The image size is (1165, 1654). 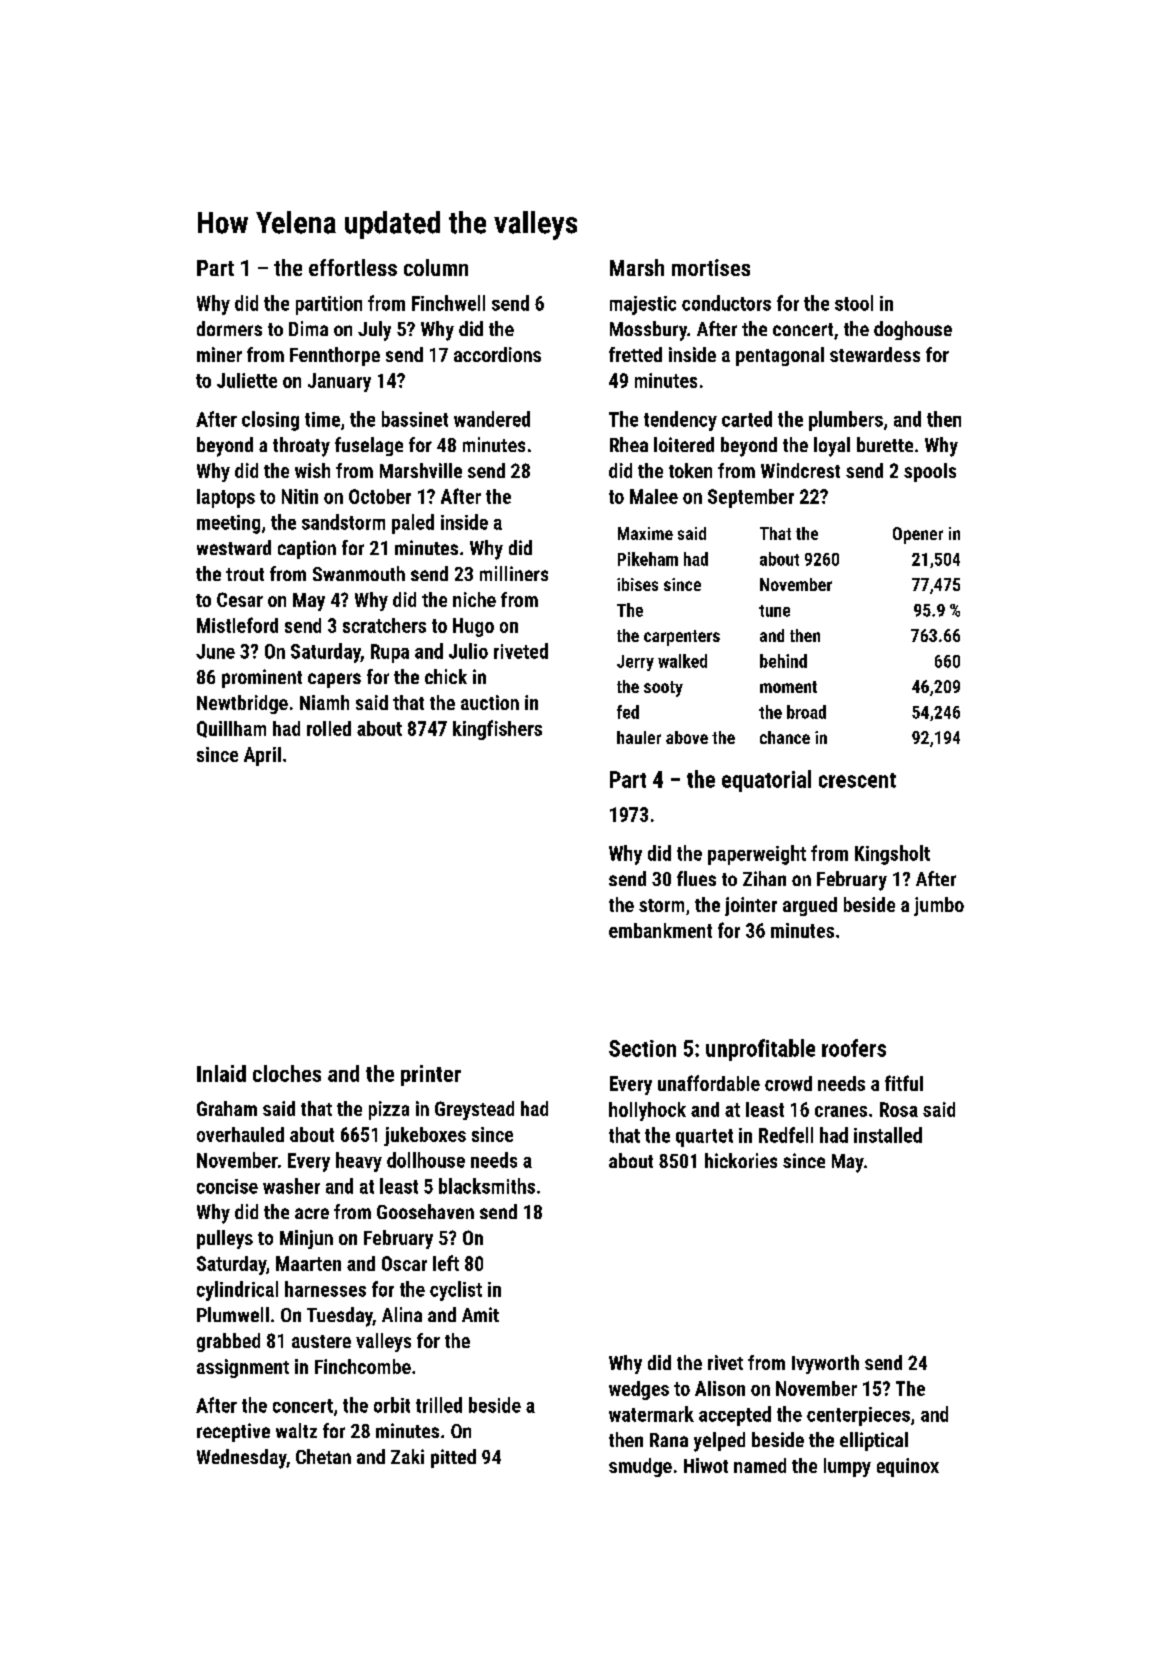 I want to click on Jerry, so click(x=635, y=663).
